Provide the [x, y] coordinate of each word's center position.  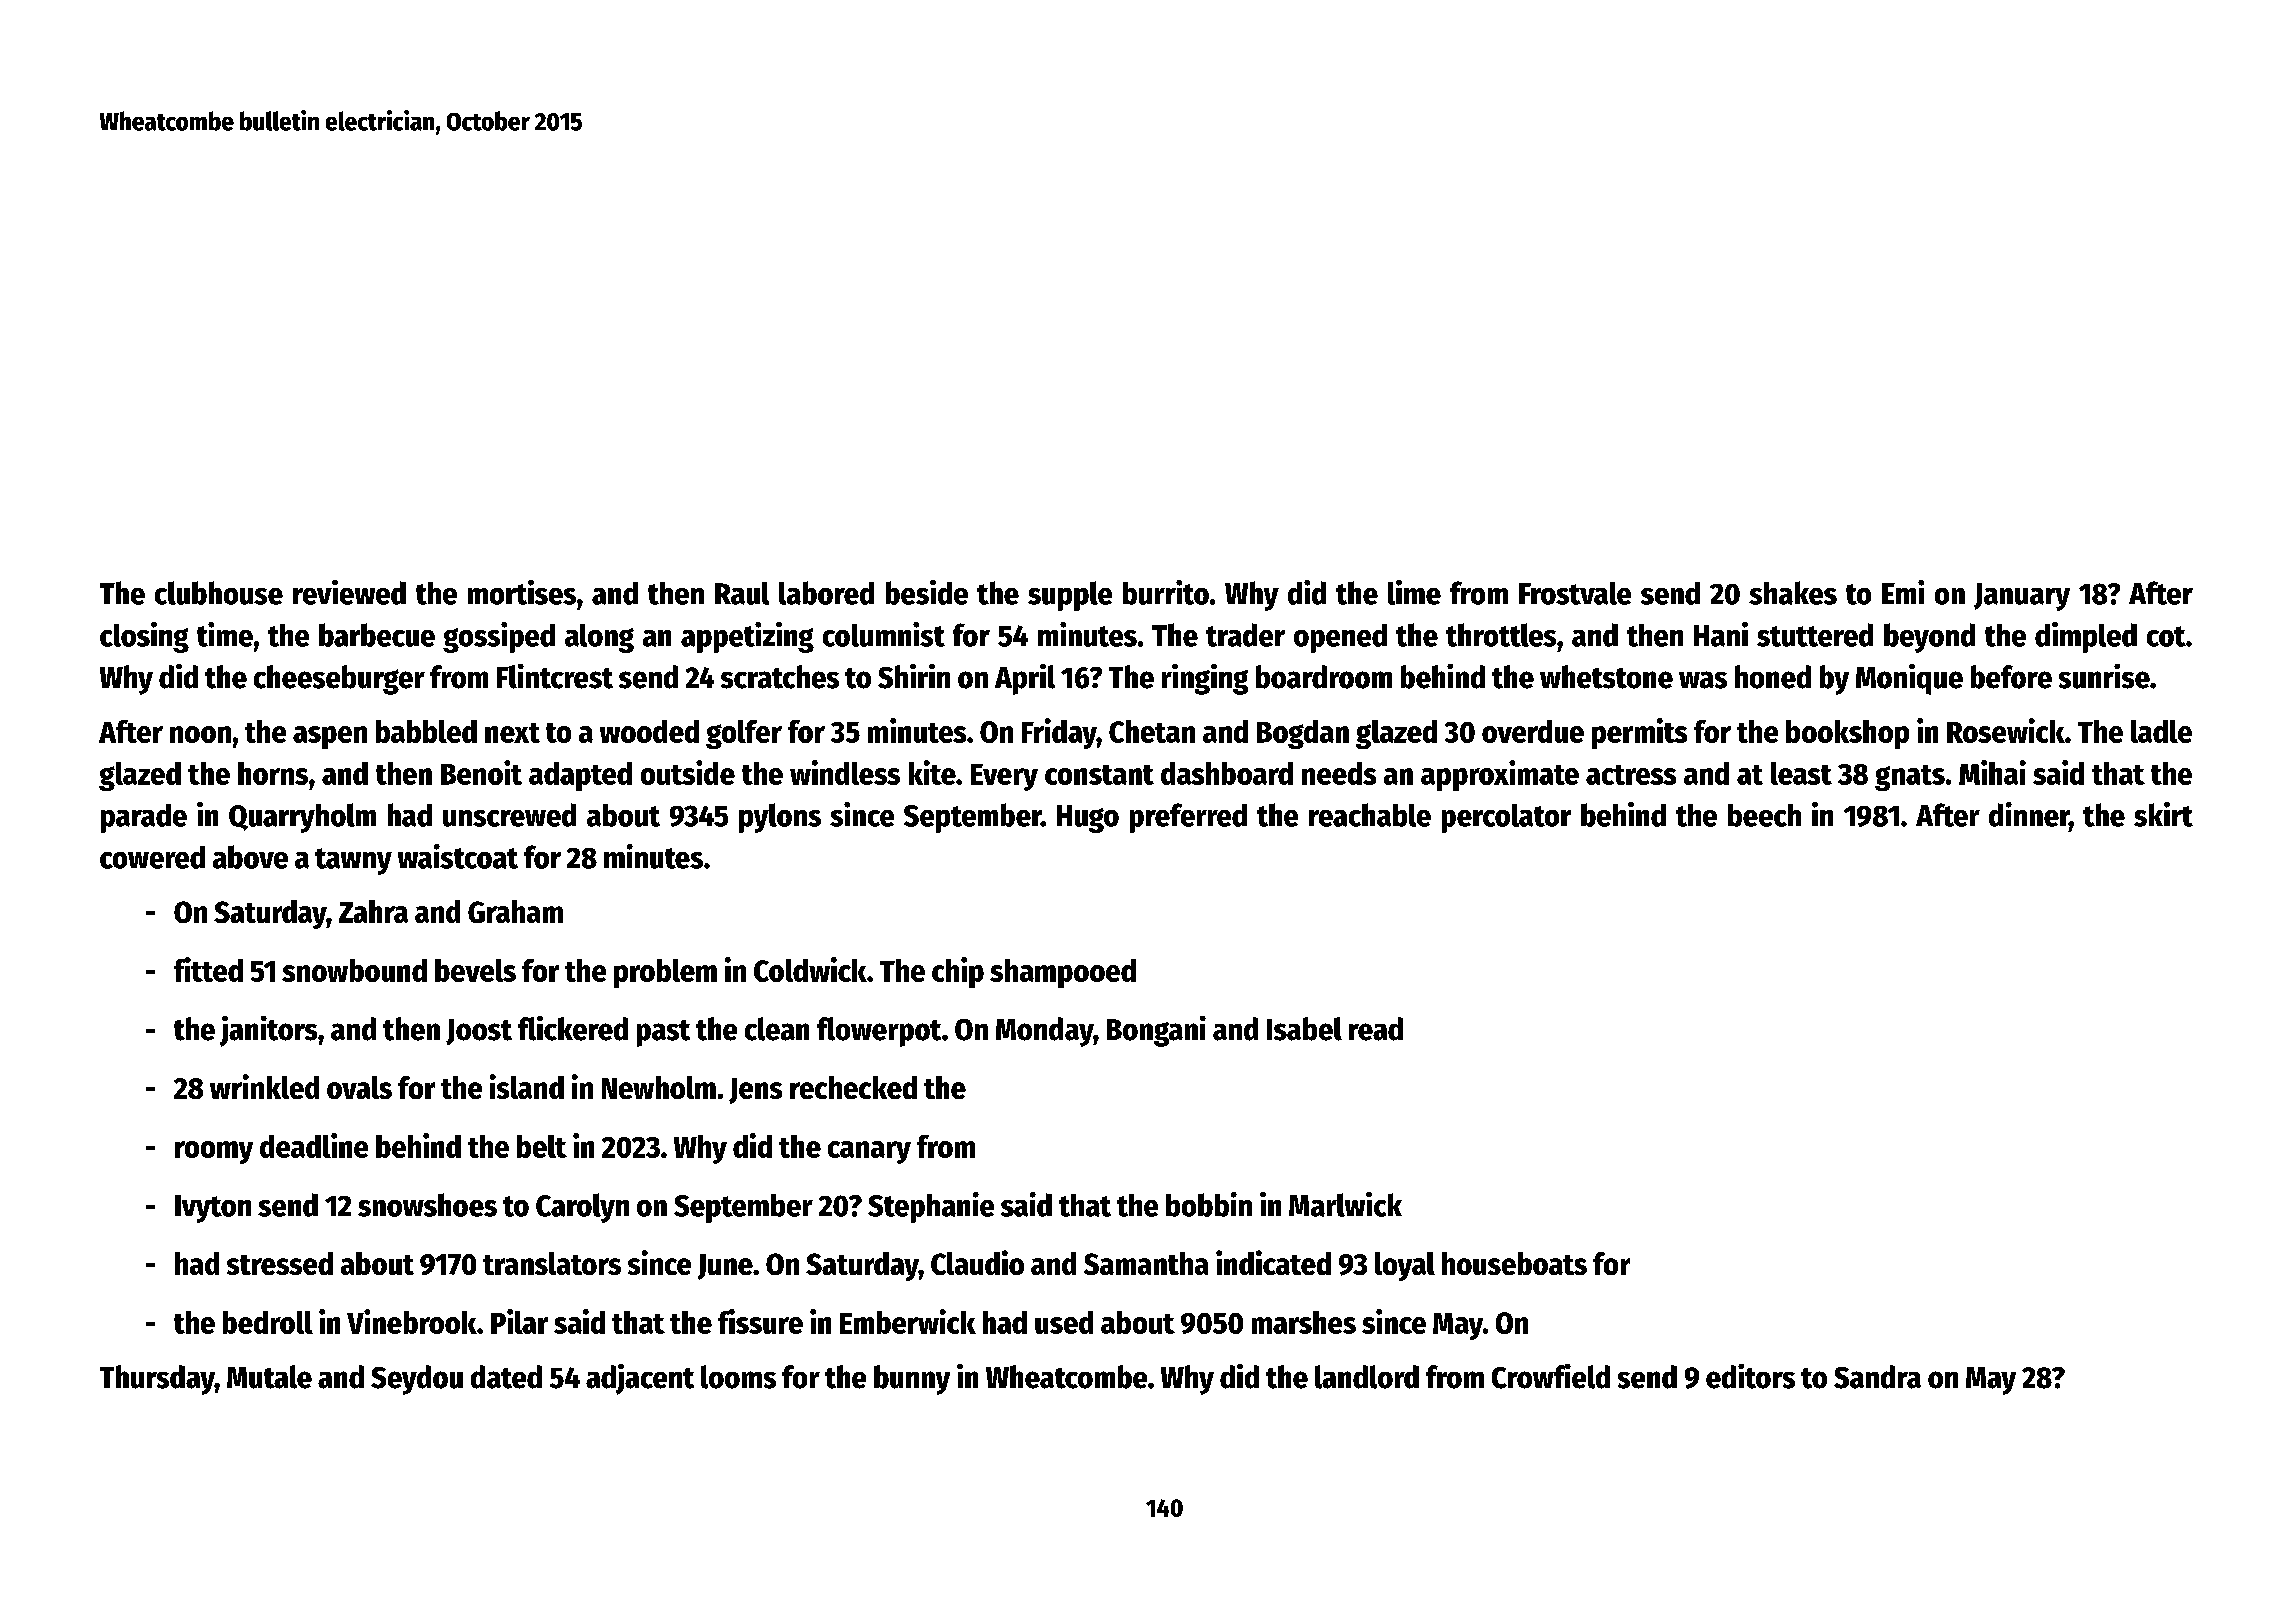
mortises [522, 592]
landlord [1367, 1377]
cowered [152, 857]
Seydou [417, 1380]
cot [2166, 636]
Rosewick [2006, 730]
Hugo [1088, 819]
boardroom [1324, 677]
